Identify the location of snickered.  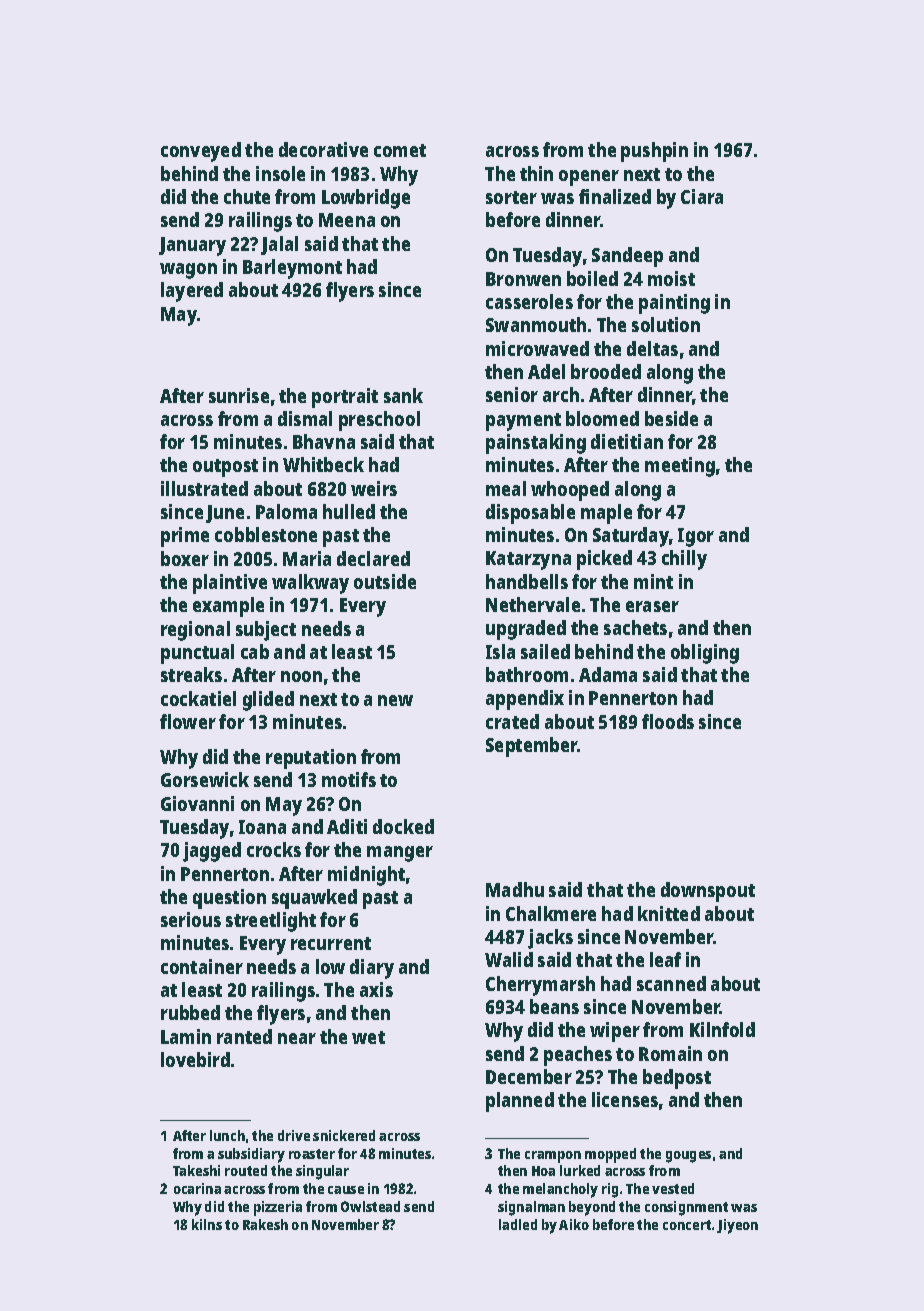
(344, 1135).
